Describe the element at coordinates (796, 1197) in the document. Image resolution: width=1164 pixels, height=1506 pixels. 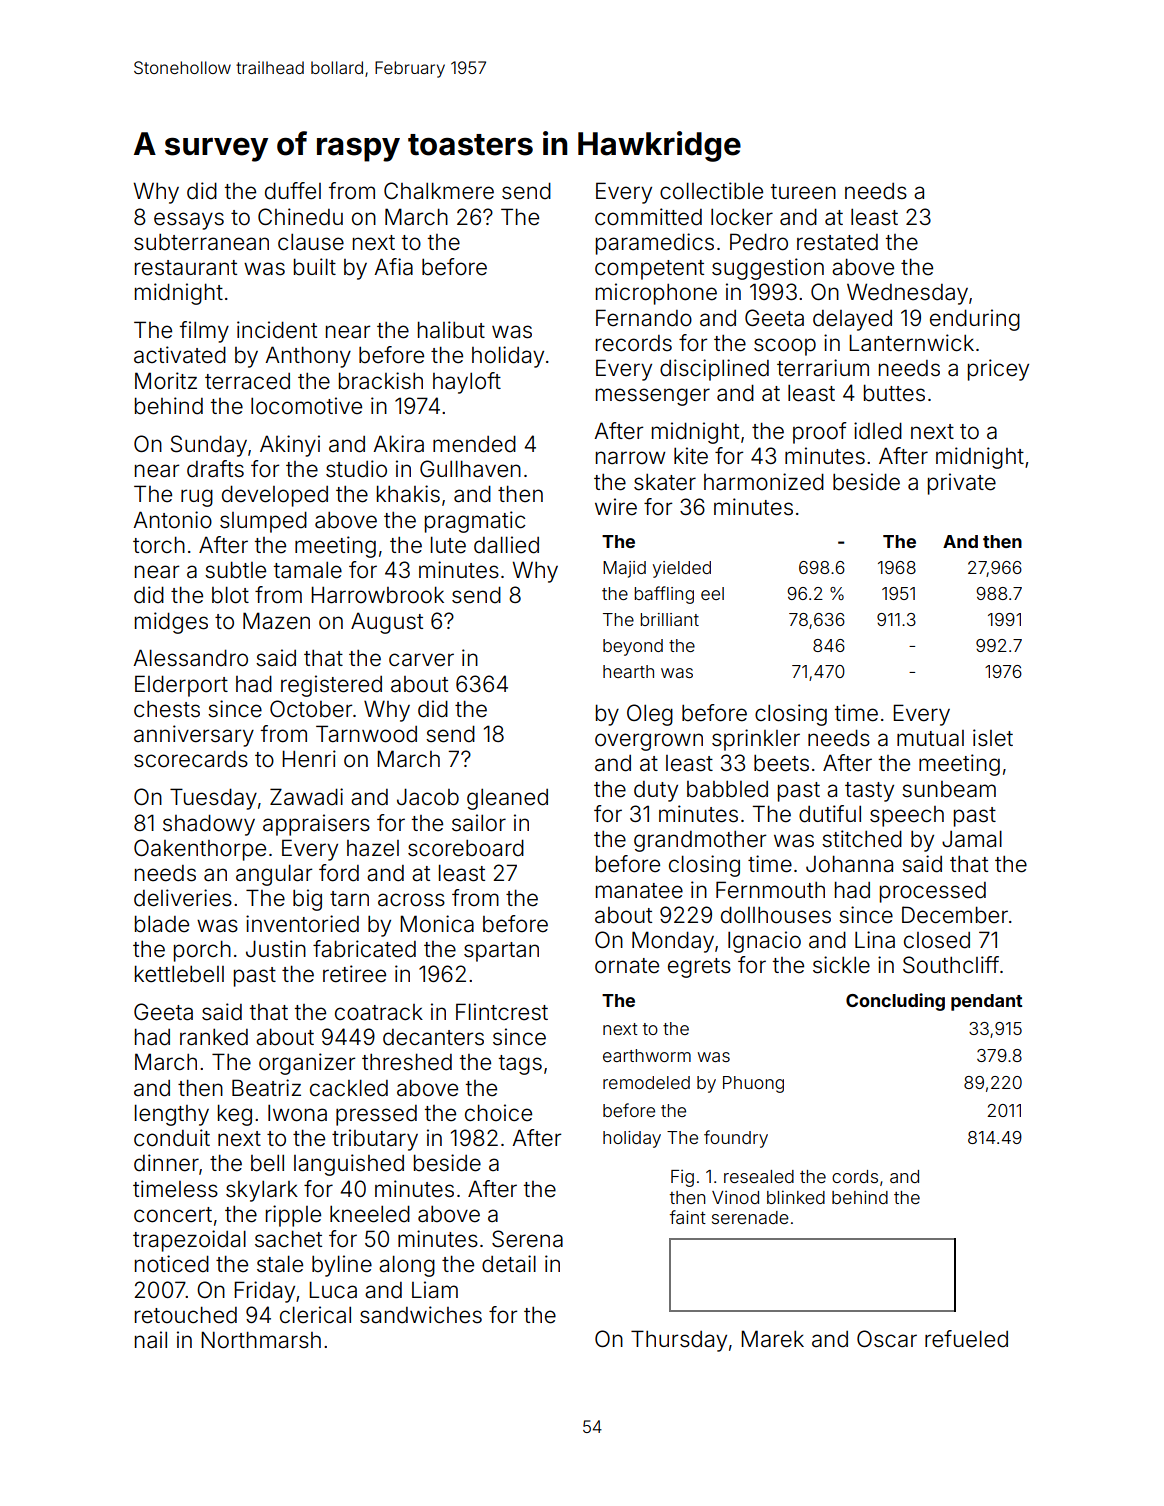
I see `blinked` at that location.
